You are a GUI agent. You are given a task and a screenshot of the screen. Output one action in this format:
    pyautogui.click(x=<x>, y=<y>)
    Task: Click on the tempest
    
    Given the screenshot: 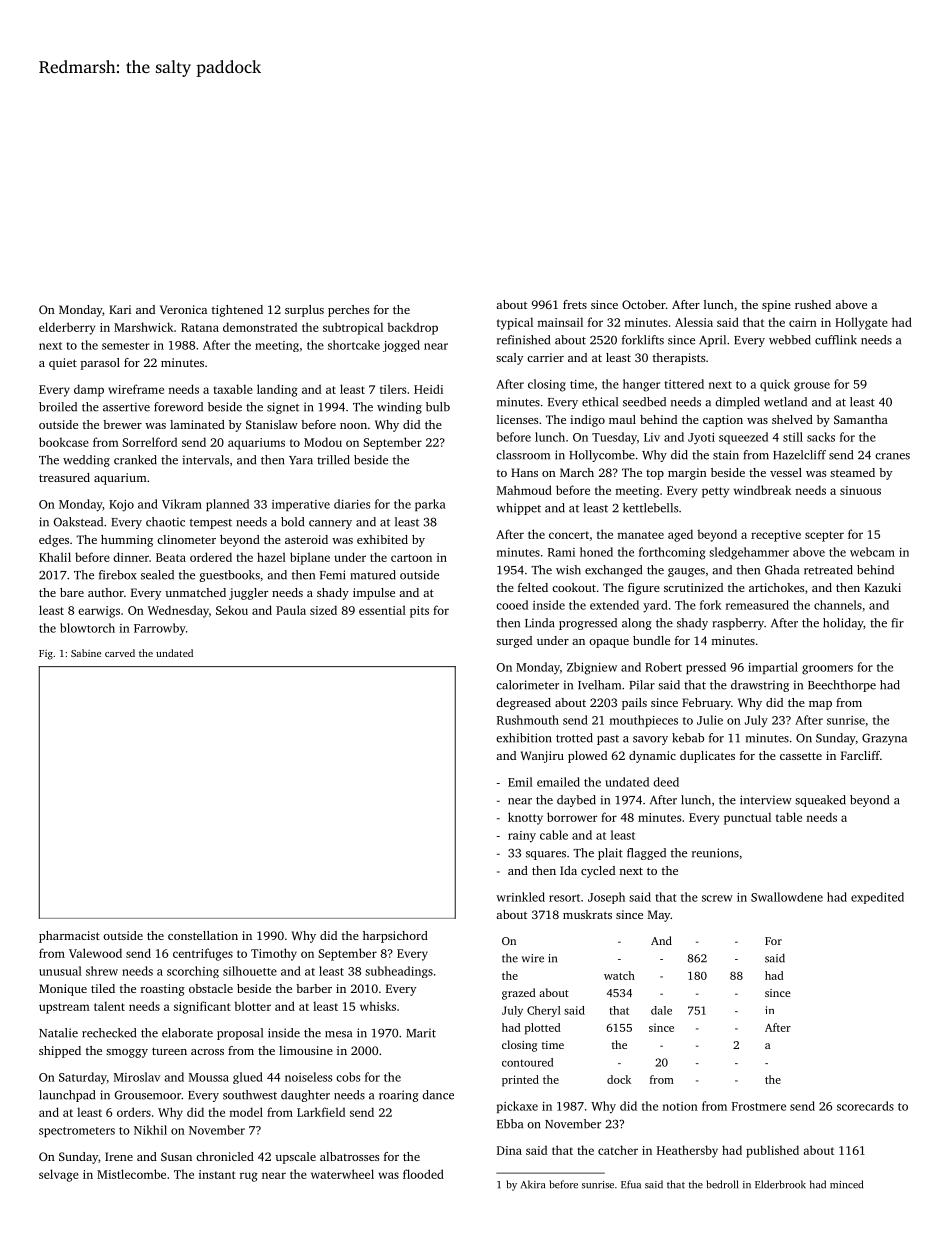 What is the action you would take?
    pyautogui.click(x=211, y=524)
